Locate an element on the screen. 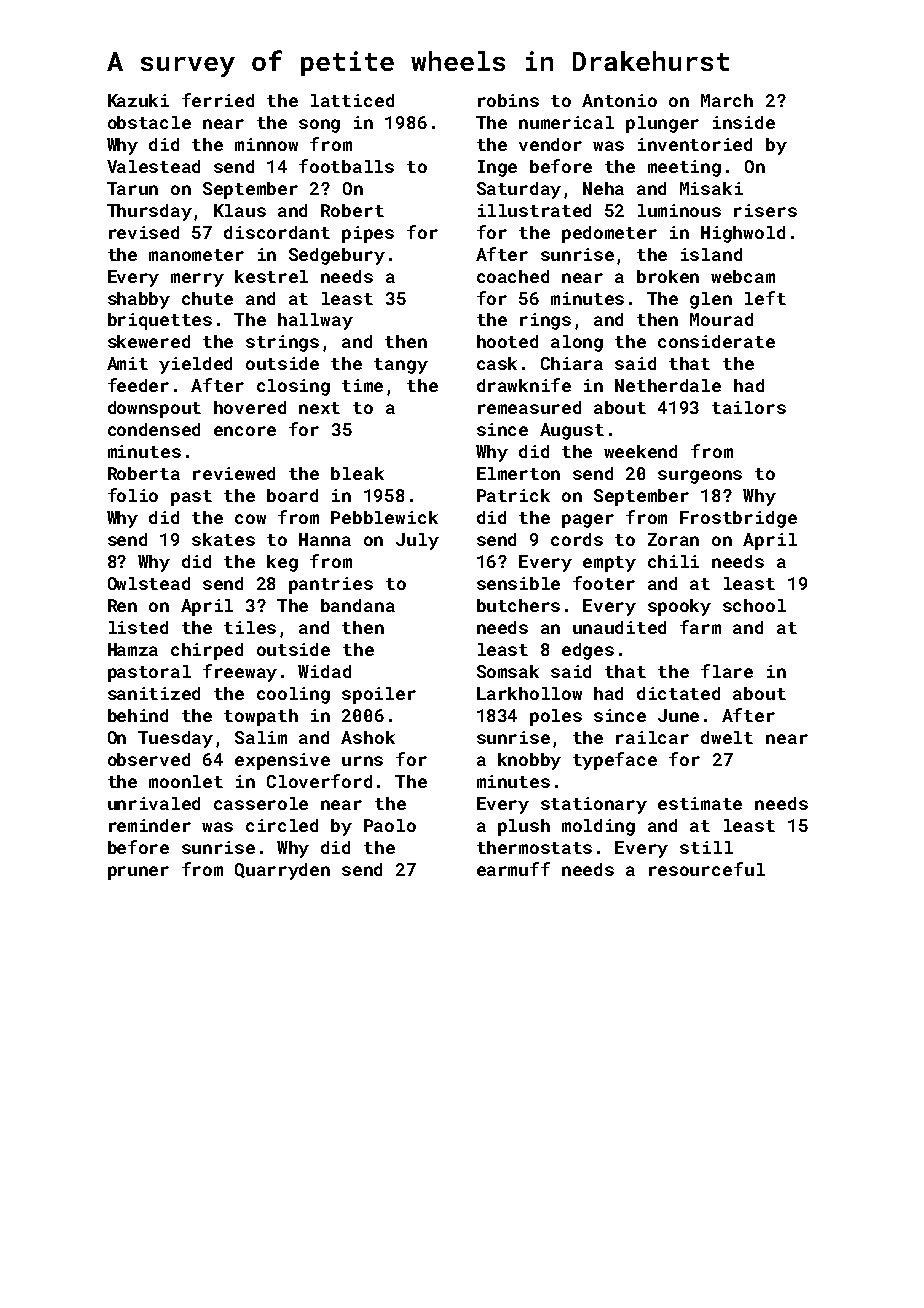  glen is located at coordinates (711, 300).
